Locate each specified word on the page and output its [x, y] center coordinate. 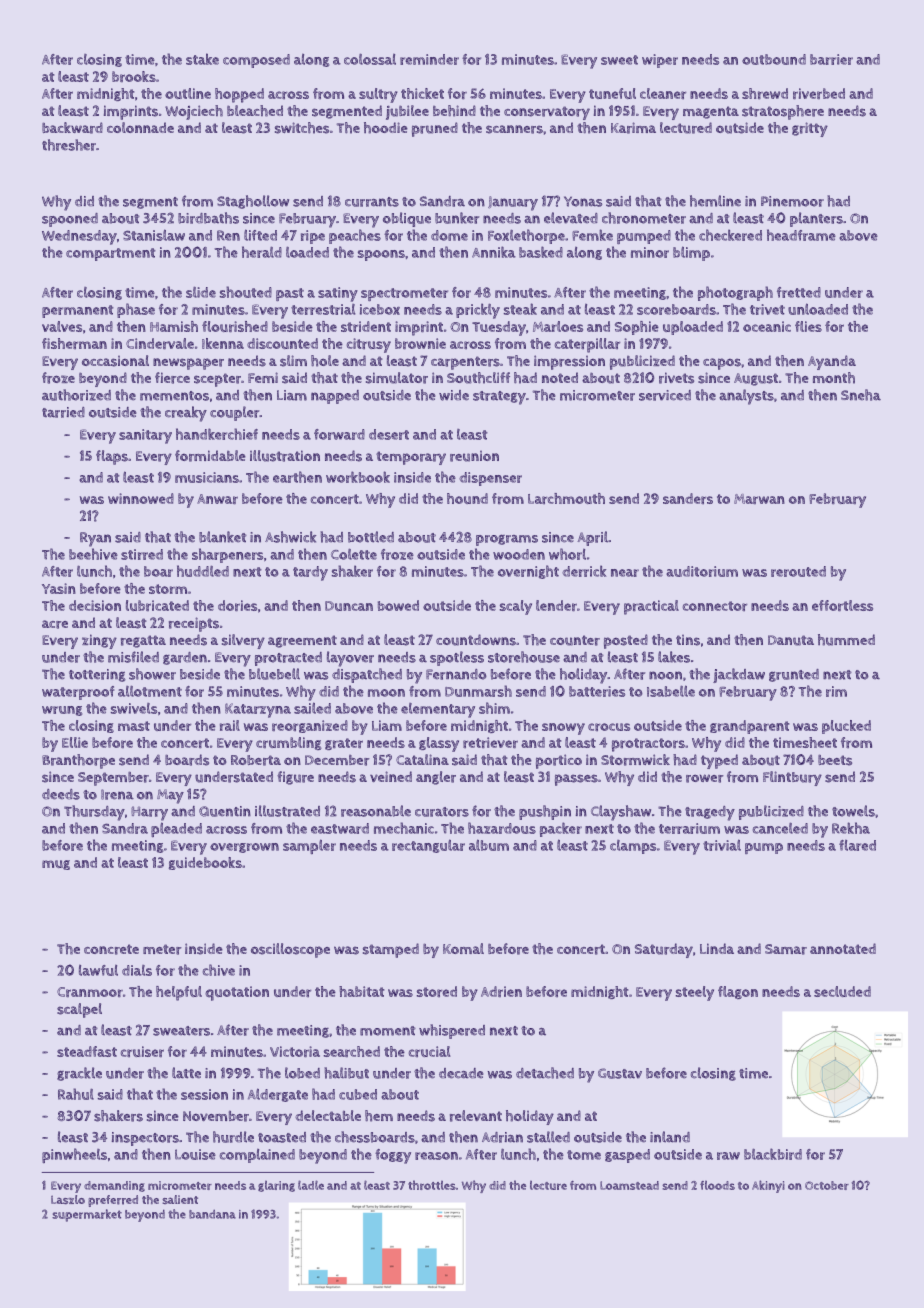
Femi [263, 377]
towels [853, 811]
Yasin [59, 588]
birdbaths [208, 218]
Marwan [759, 499]
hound [467, 498]
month [834, 378]
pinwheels [74, 1155]
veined [391, 776]
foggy [393, 1156]
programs [507, 540]
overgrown [244, 848]
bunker [457, 218]
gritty [810, 129]
